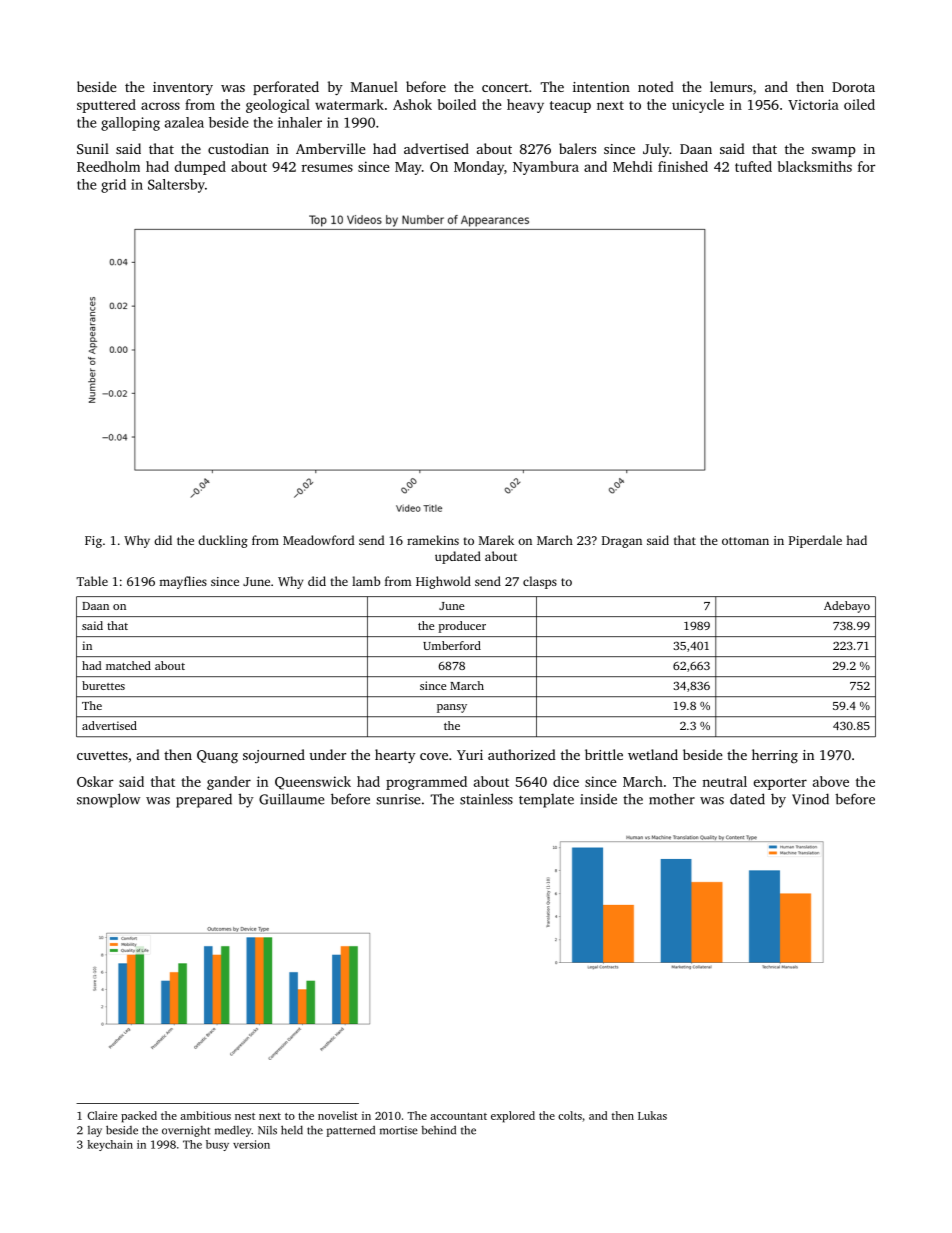 This image has width=952, height=1233. I want to click on Piperdale, so click(815, 541).
